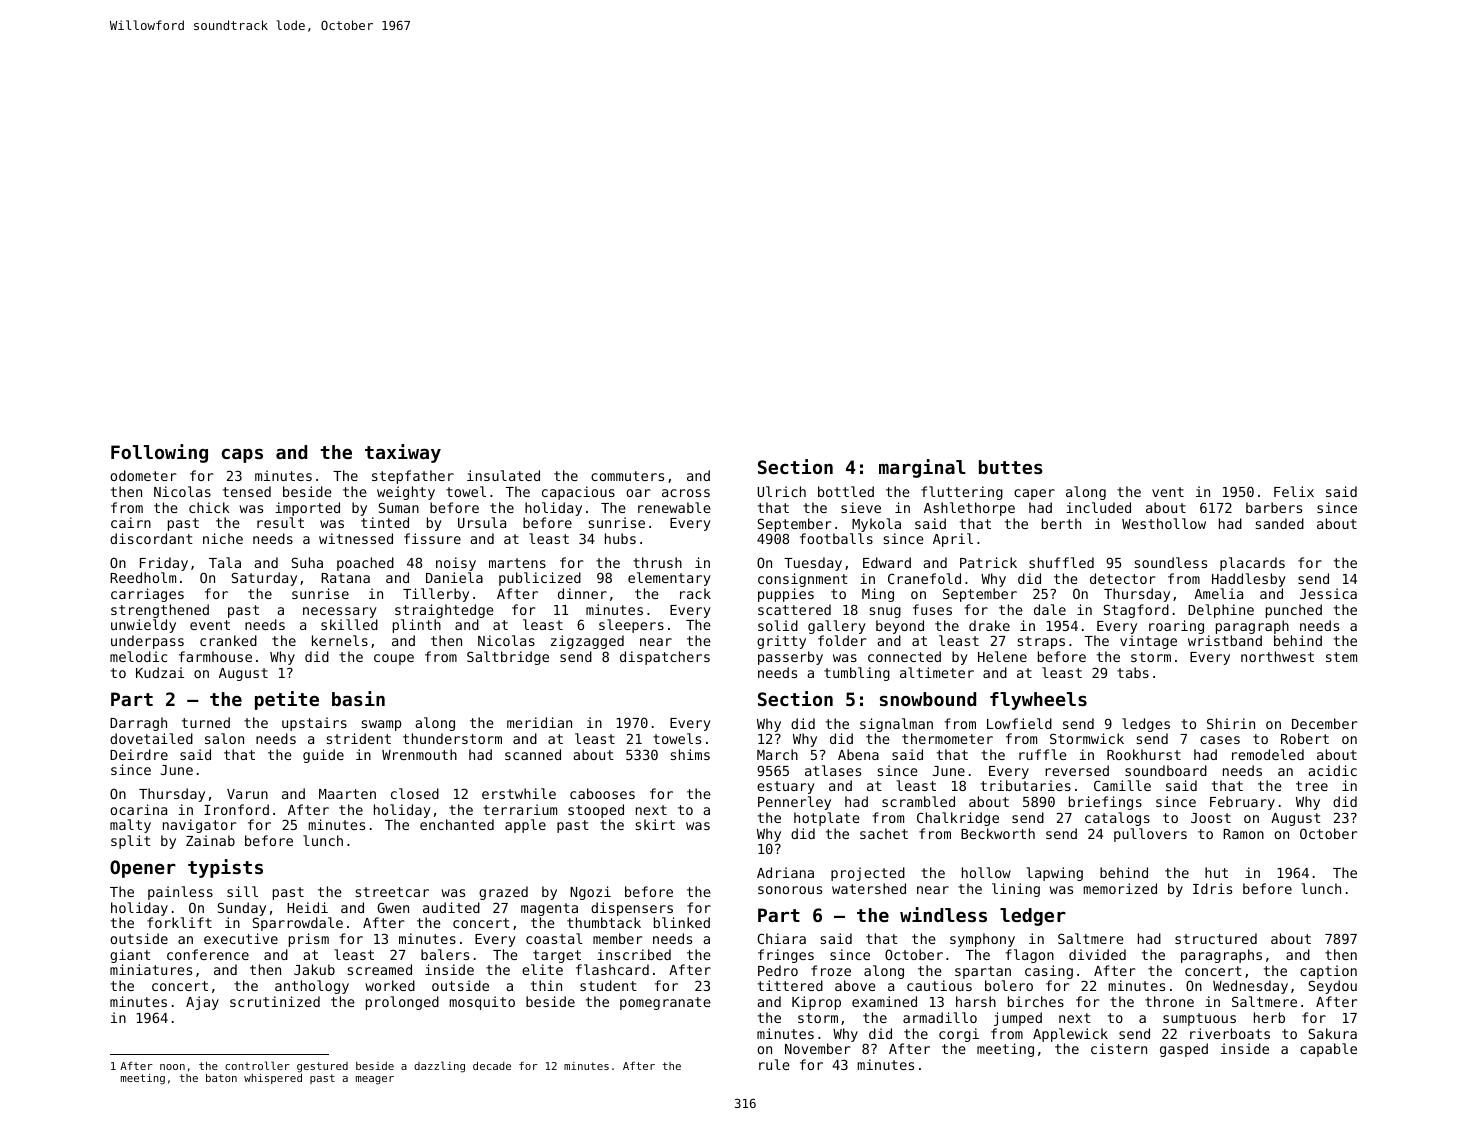 The image size is (1468, 1134). I want to click on rule, so click(774, 1064).
